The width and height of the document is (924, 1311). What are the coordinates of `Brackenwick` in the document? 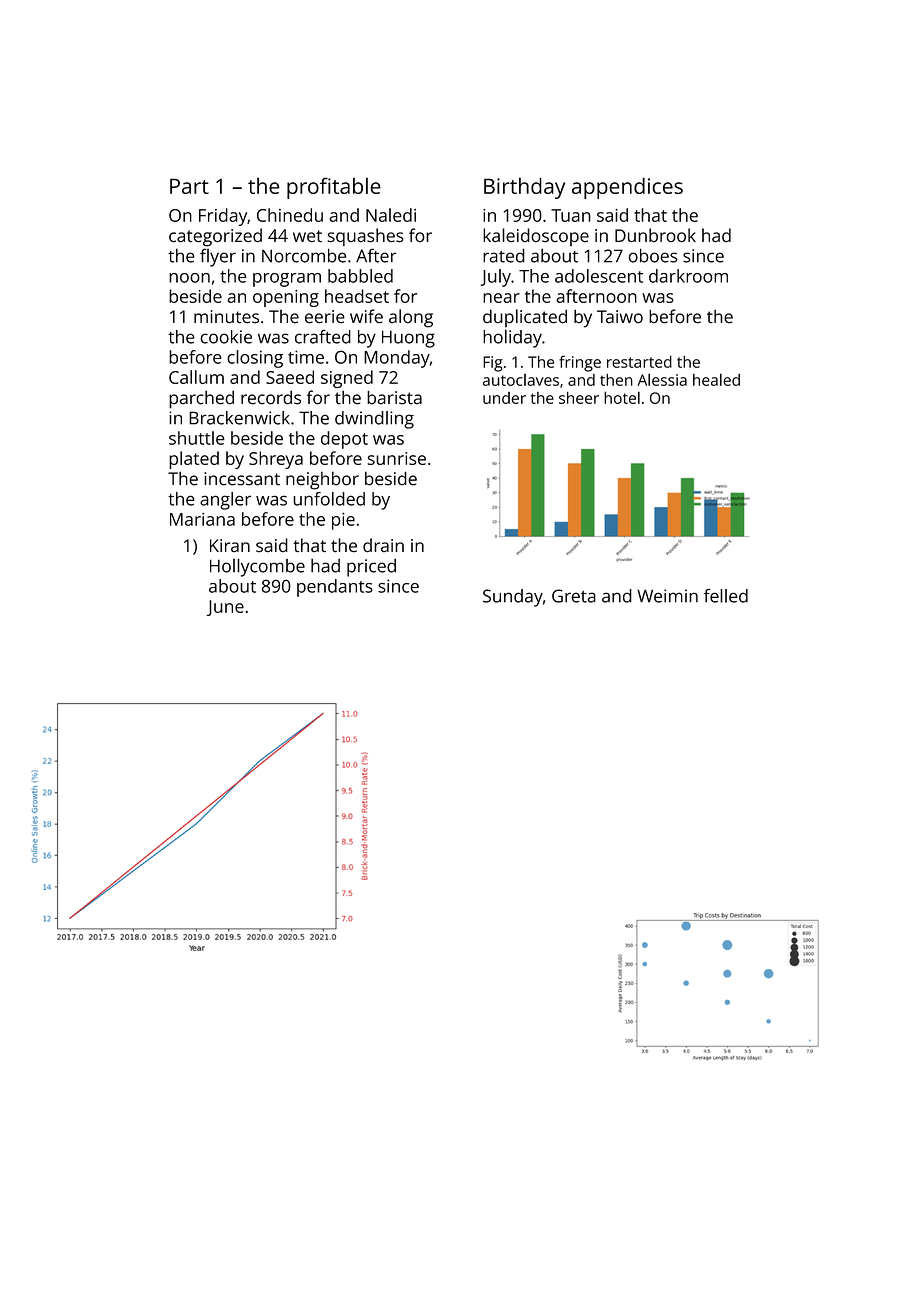 It's located at (239, 418).
